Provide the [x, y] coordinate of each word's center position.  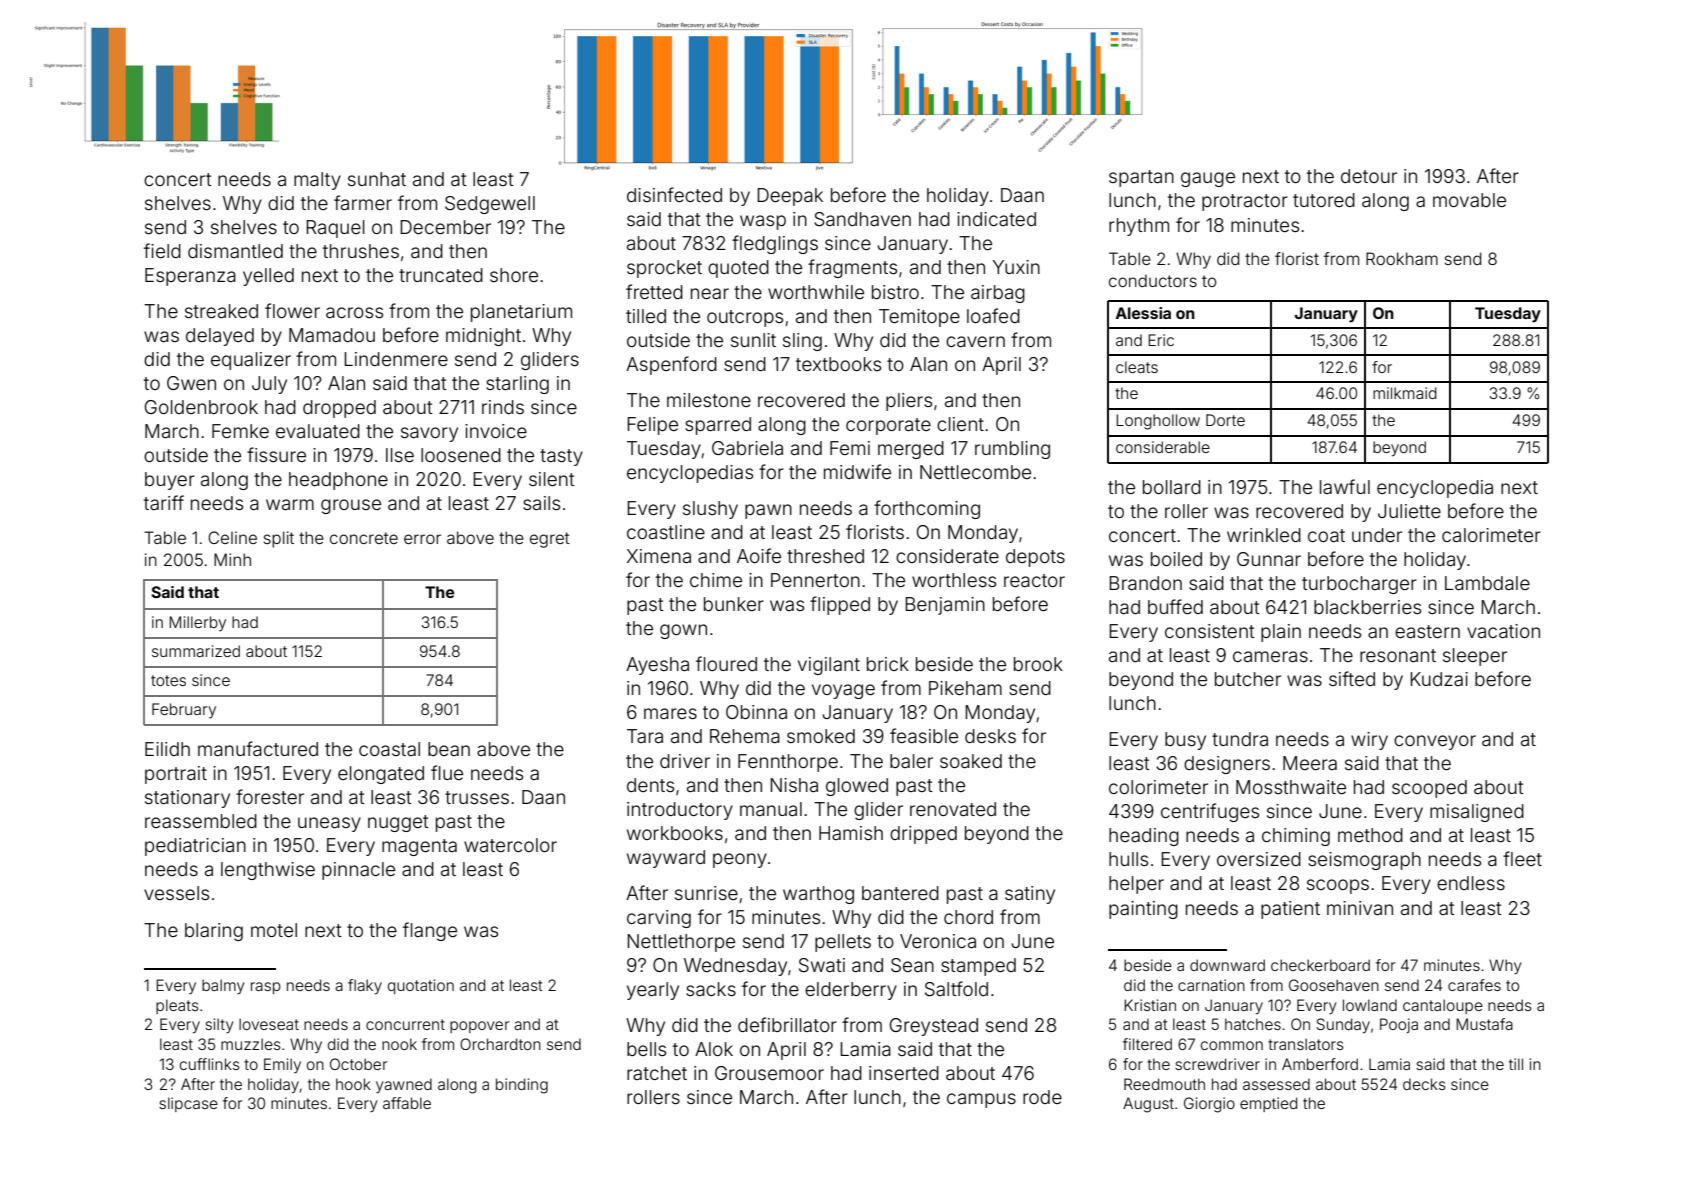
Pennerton [815, 580]
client [960, 424]
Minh [232, 559]
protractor [1245, 202]
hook [353, 1084]
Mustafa [1484, 1024]
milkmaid [1405, 393]
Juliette [1409, 511]
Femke [240, 431]
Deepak [790, 197]
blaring [214, 932]
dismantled [235, 251]
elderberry [851, 991]
